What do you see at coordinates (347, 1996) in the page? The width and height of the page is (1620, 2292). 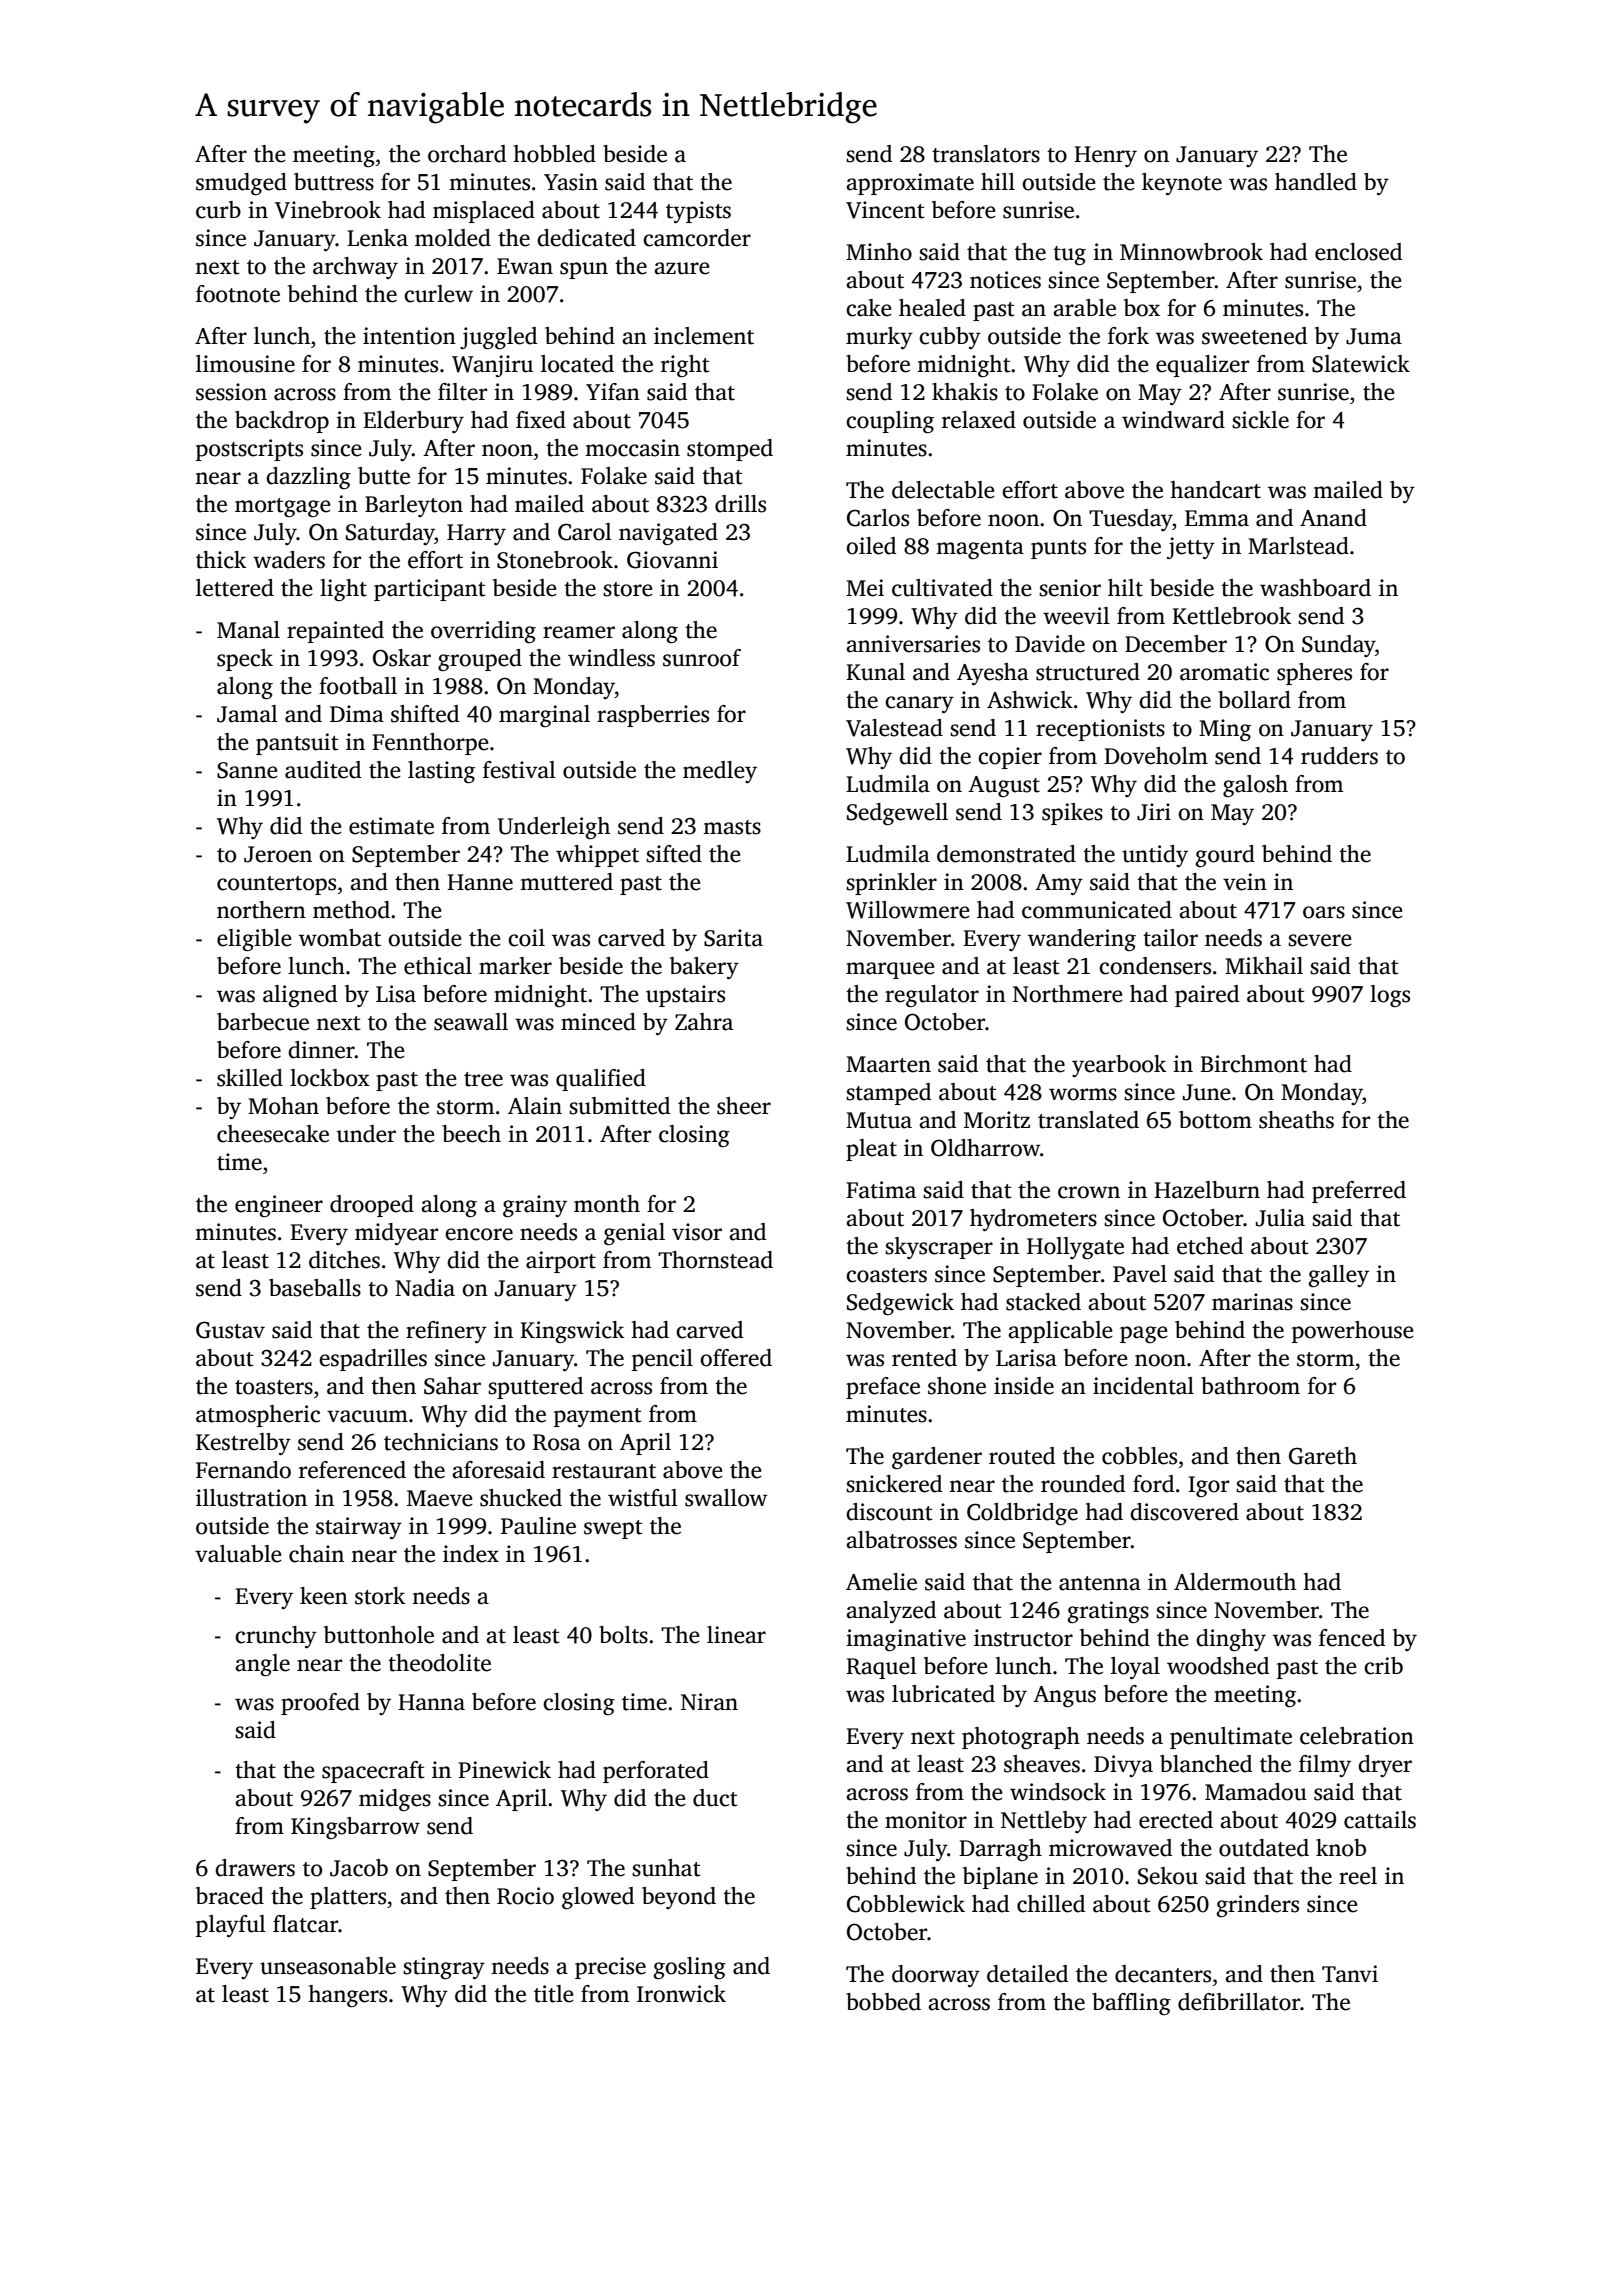 I see `hangers` at bounding box center [347, 1996].
